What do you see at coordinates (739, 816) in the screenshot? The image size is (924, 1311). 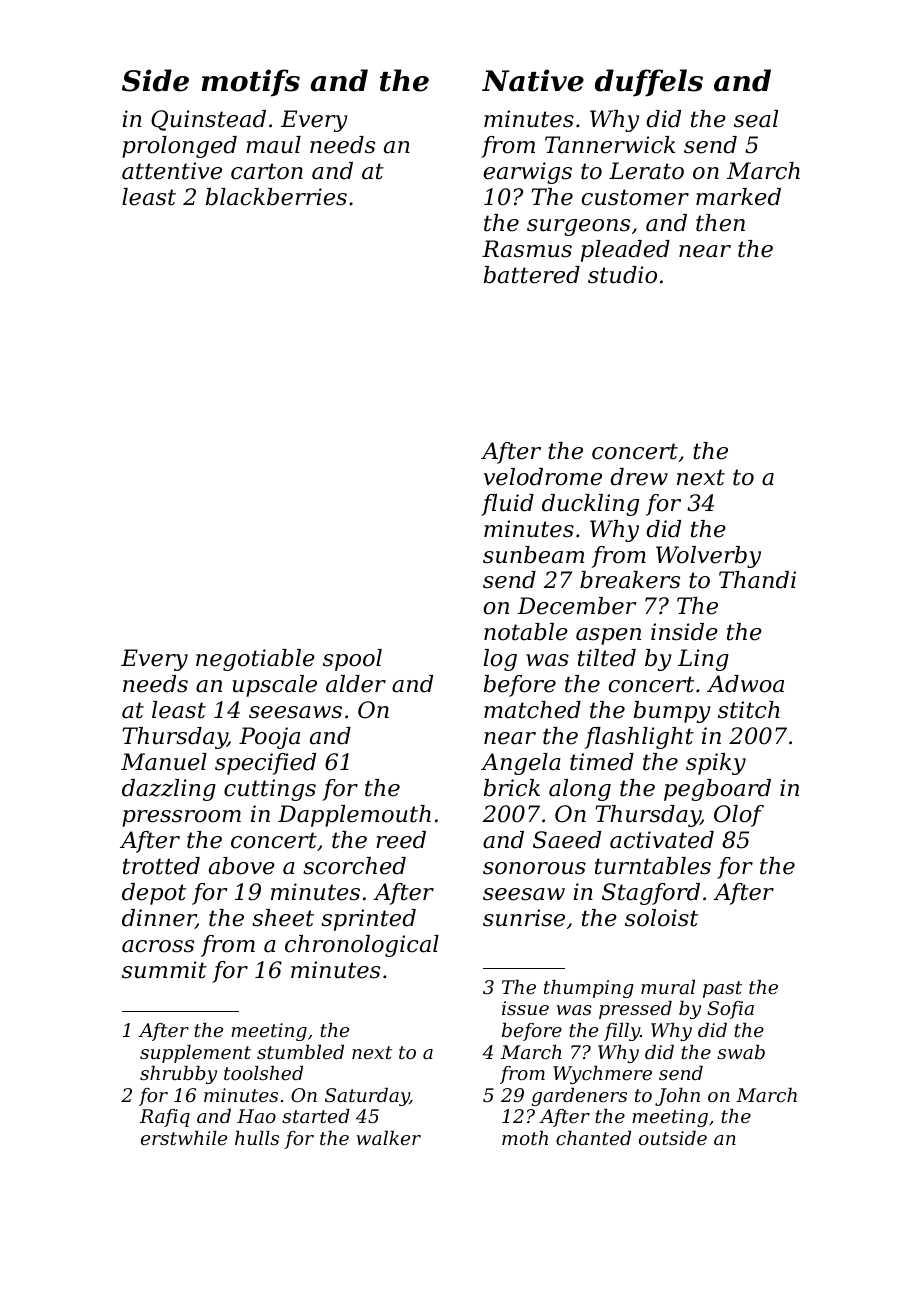 I see `Olof` at bounding box center [739, 816].
